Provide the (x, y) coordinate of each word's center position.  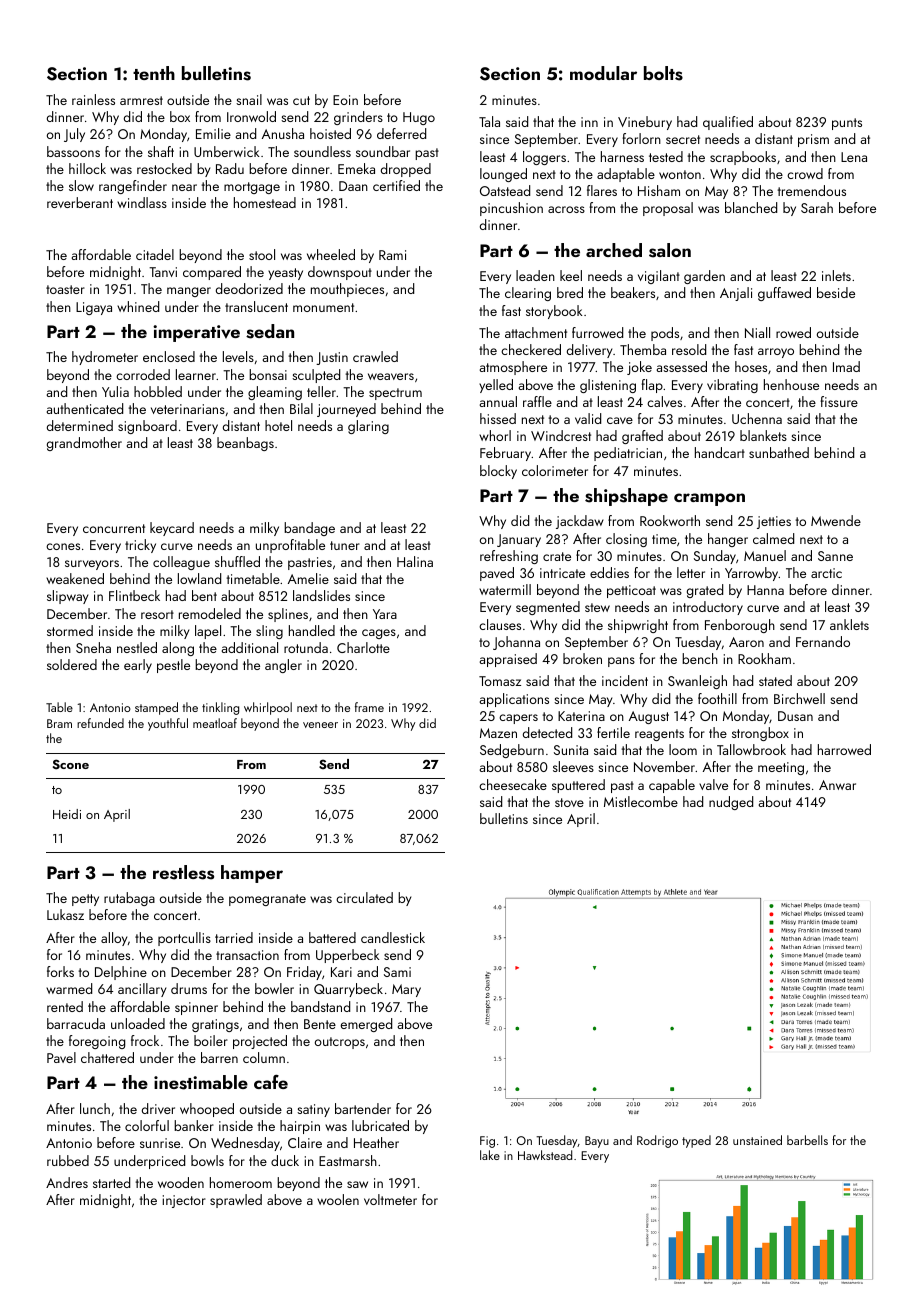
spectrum (395, 394)
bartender (363, 1108)
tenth (154, 73)
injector (184, 1201)
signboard (147, 427)
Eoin (345, 100)
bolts (663, 73)
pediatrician (628, 454)
